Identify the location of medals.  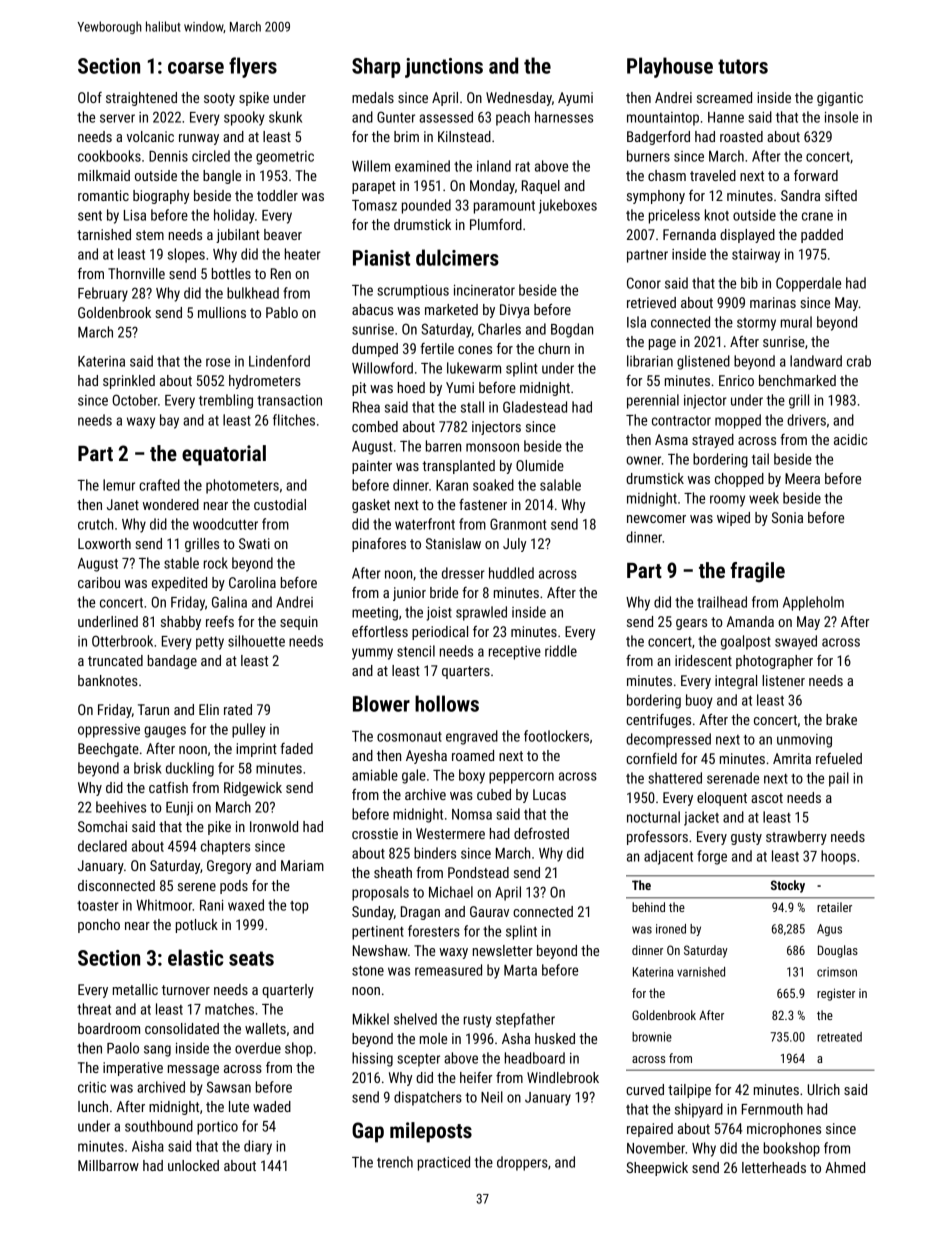
(373, 97).
